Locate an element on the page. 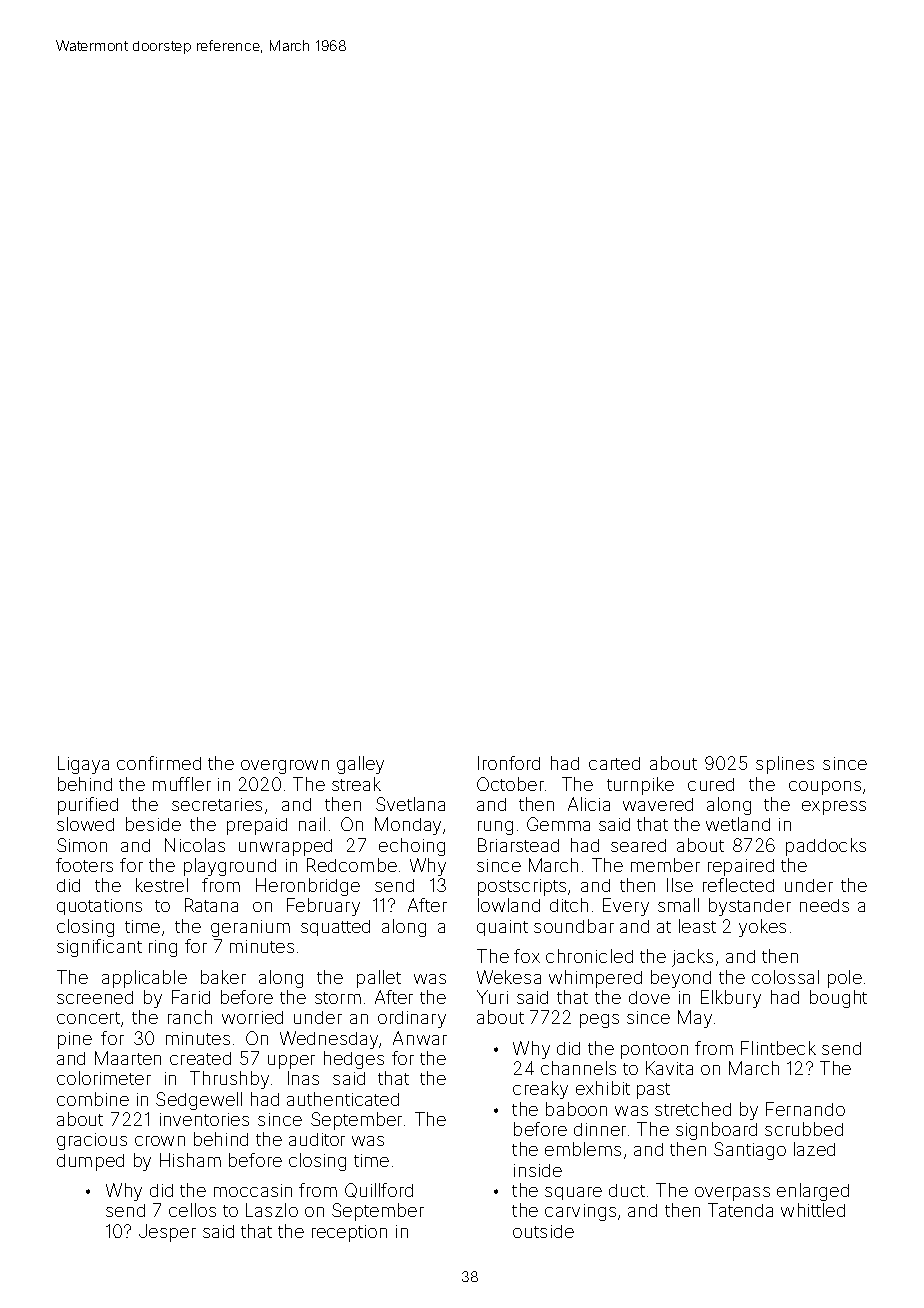 Image resolution: width=924 pixels, height=1308 pixels. Simon is located at coordinates (82, 845).
